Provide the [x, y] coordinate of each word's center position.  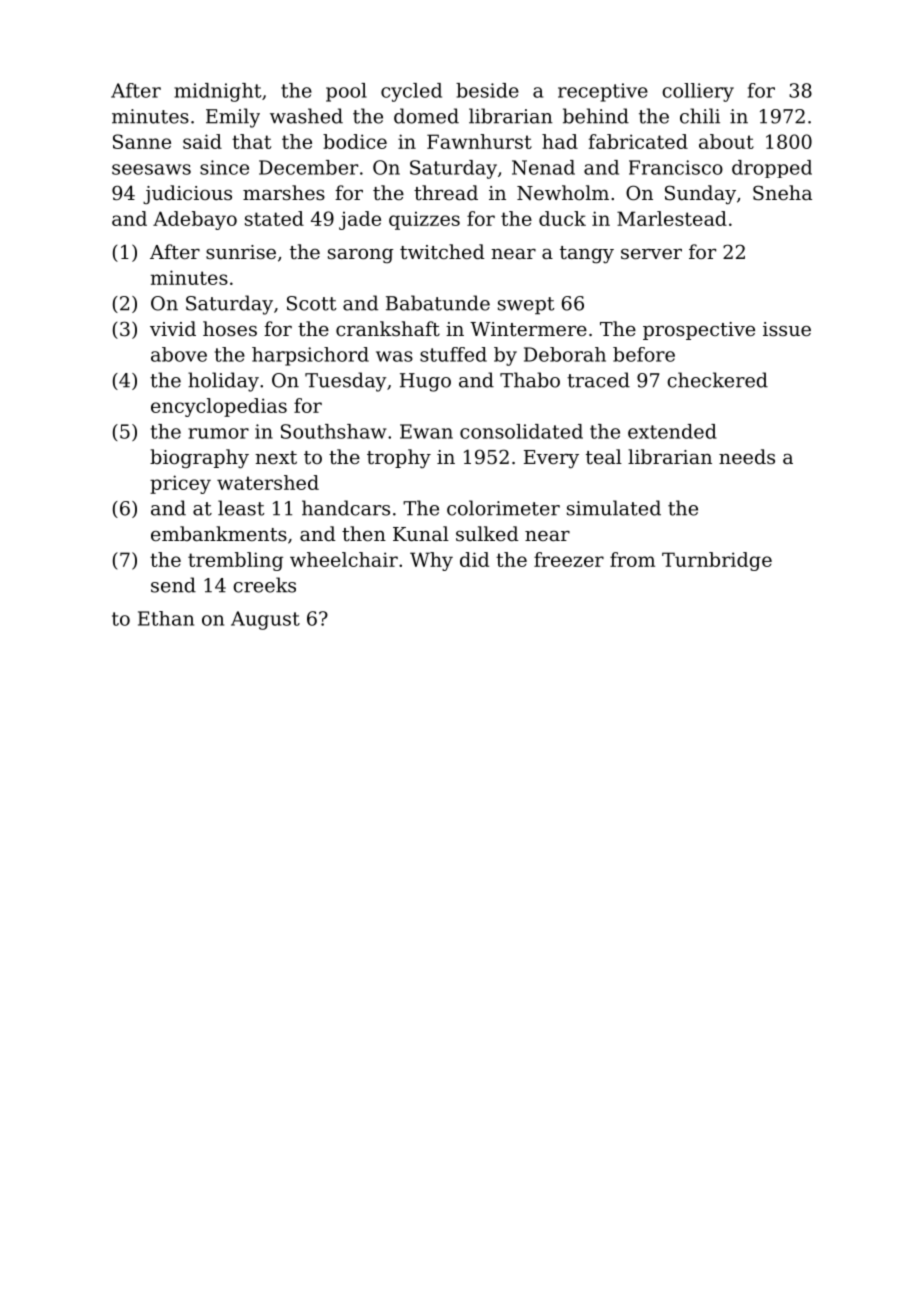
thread [446, 192]
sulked [487, 533]
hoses [230, 328]
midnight [217, 92]
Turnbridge [717, 561]
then [364, 533]
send [173, 585]
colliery [698, 92]
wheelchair [344, 559]
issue [787, 329]
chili [700, 116]
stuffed [453, 354]
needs [747, 456]
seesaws [151, 169]
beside [487, 90]
